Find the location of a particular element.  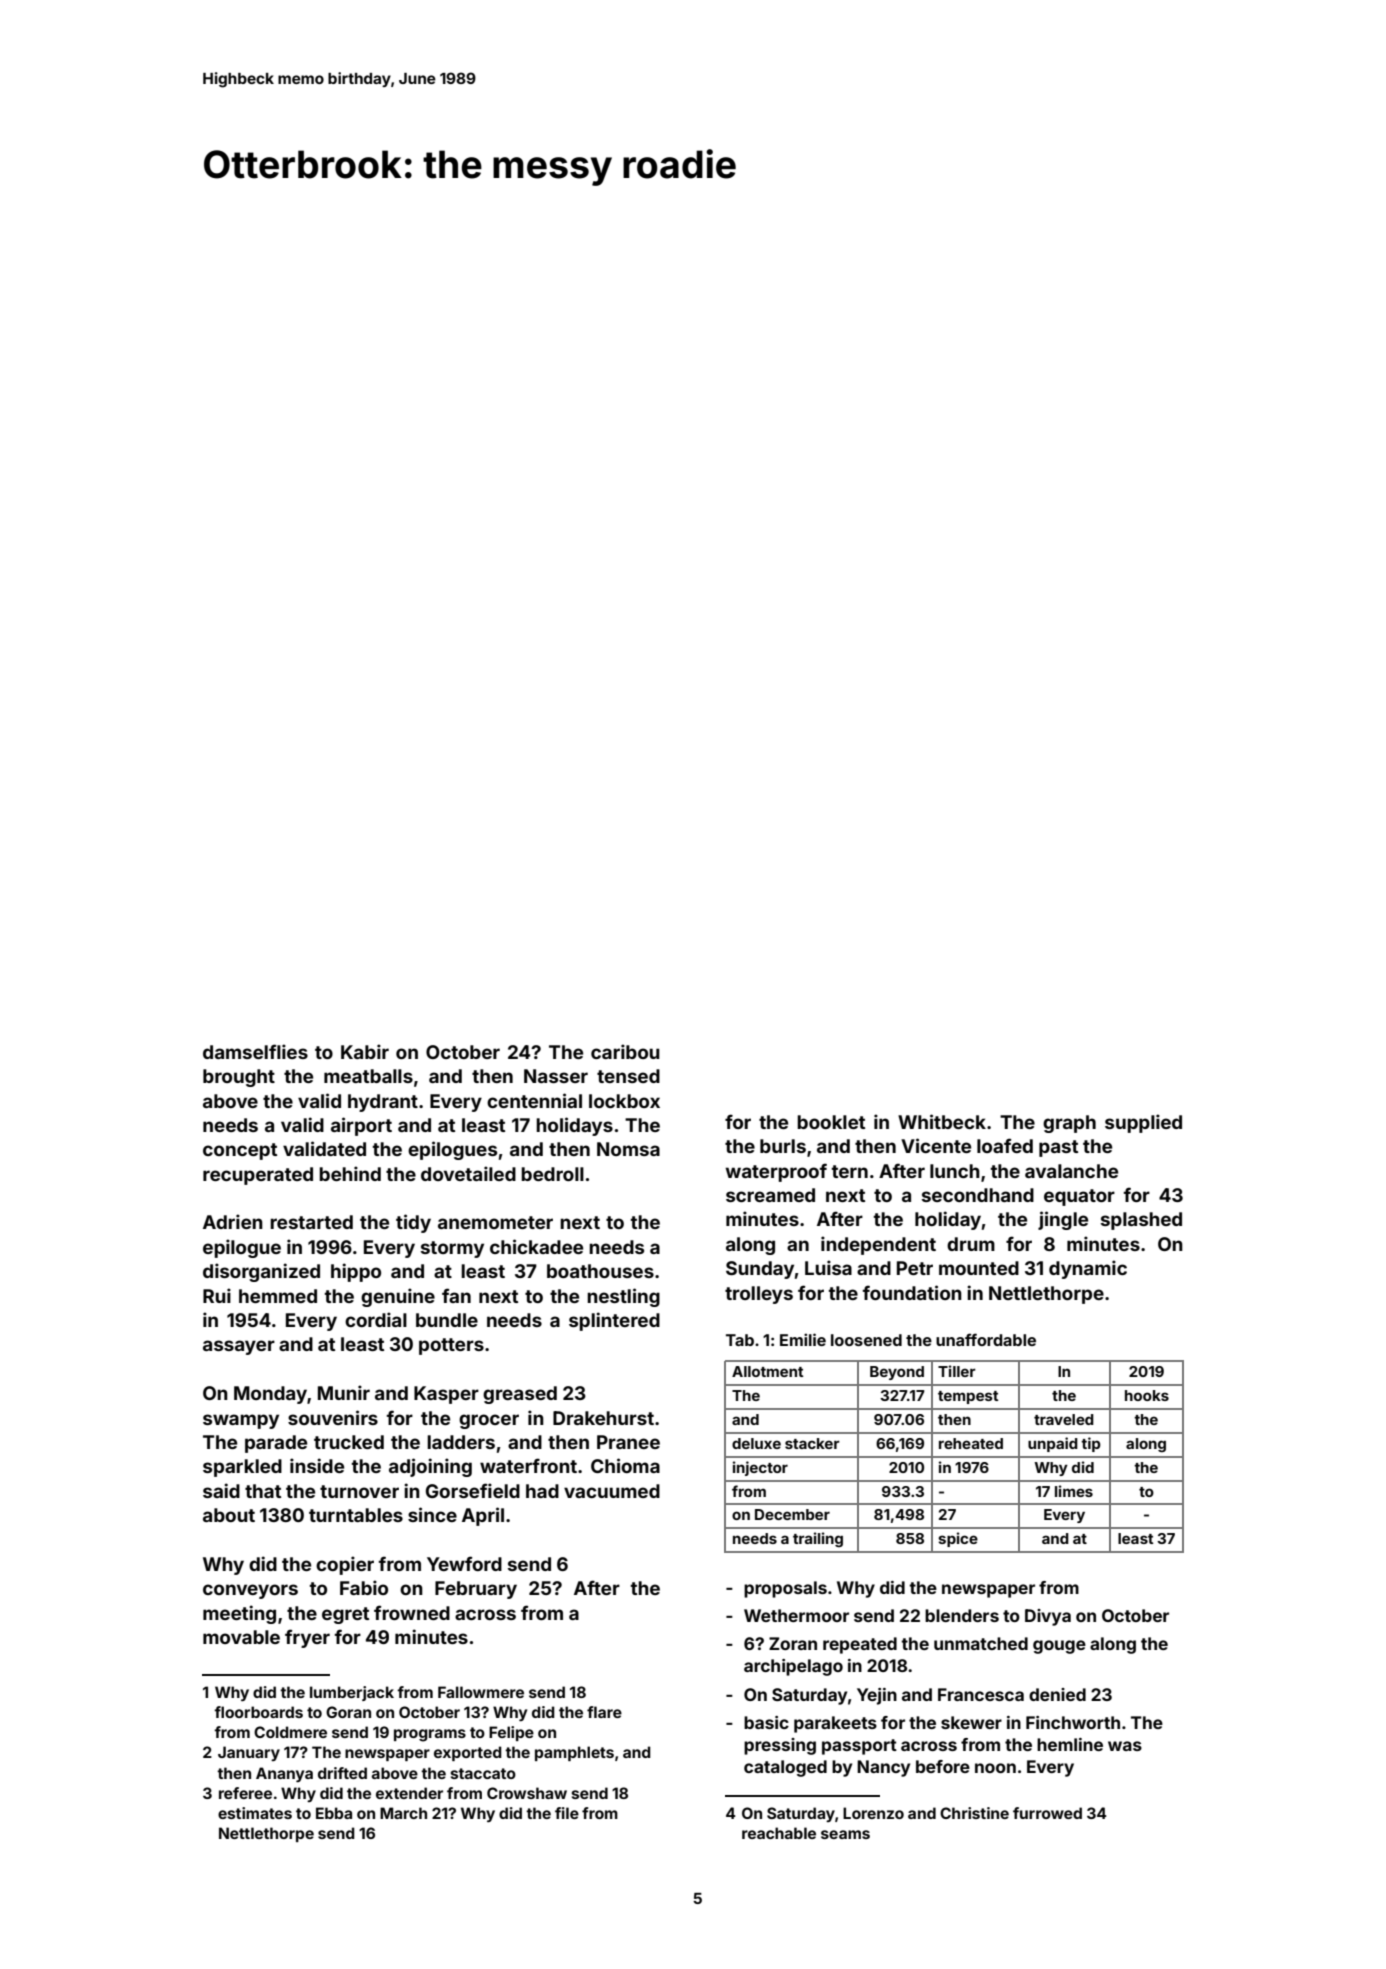

Drakehurst is located at coordinates (603, 1418).
